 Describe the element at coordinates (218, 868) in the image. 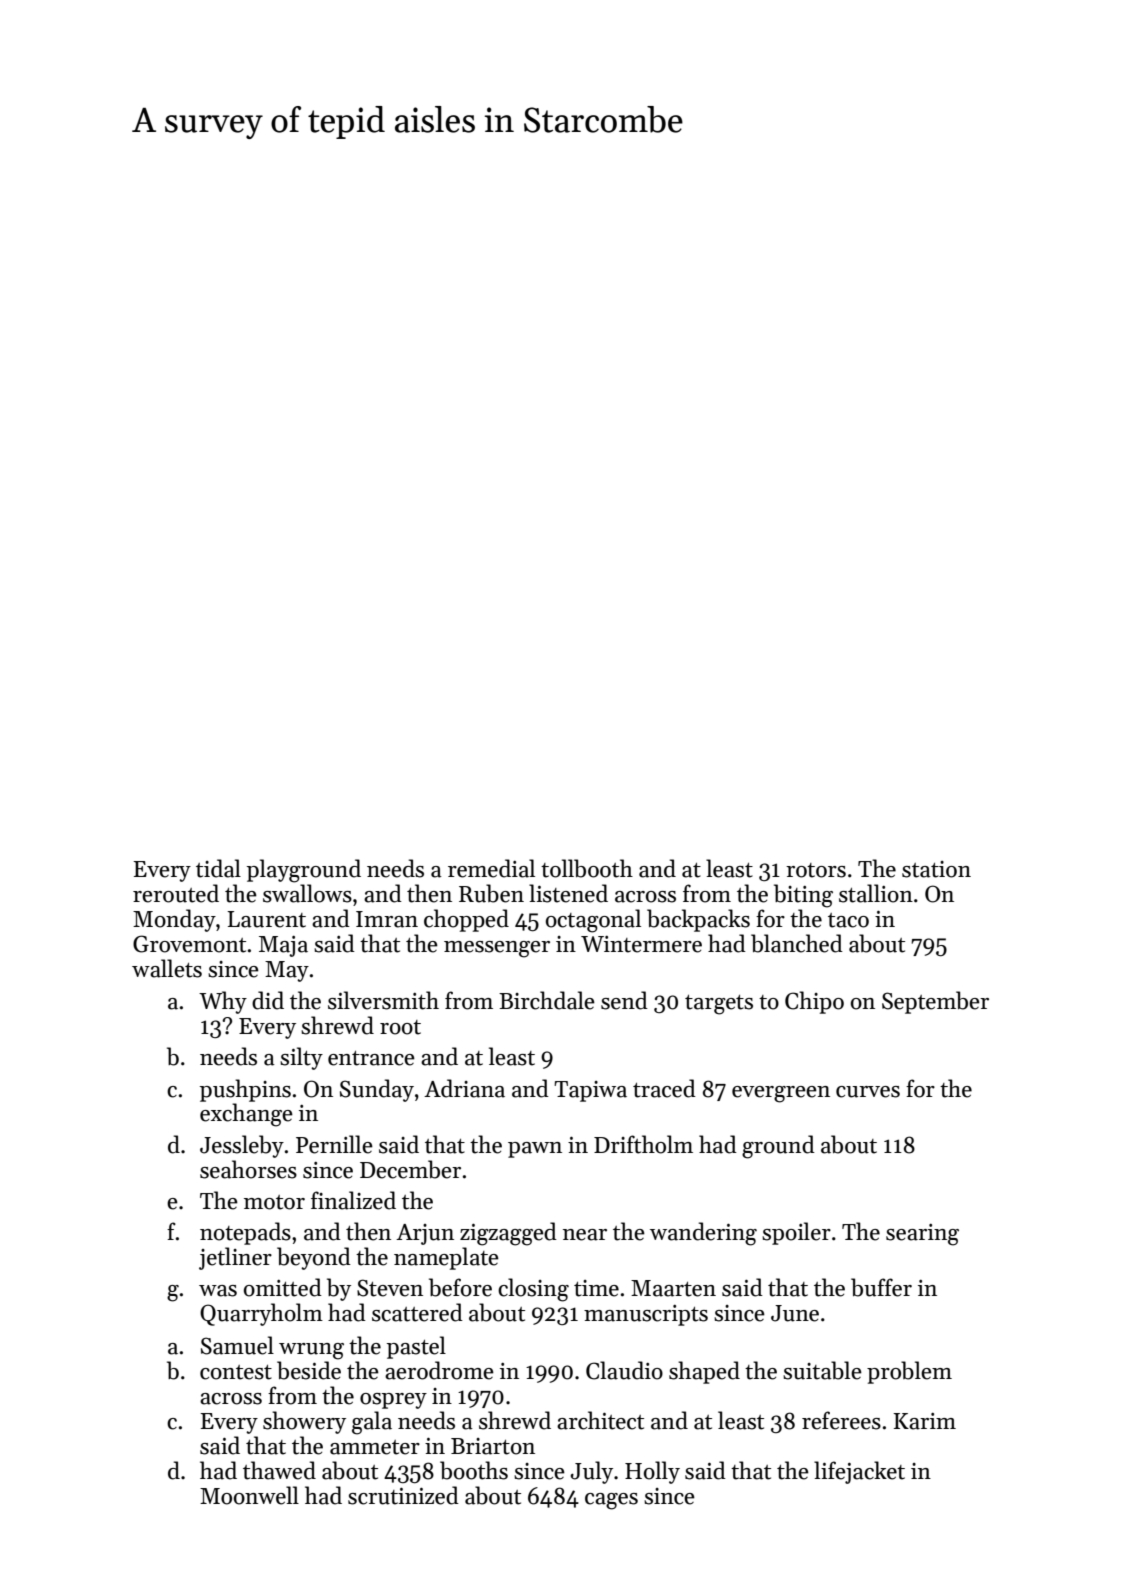

I see `tidal` at that location.
